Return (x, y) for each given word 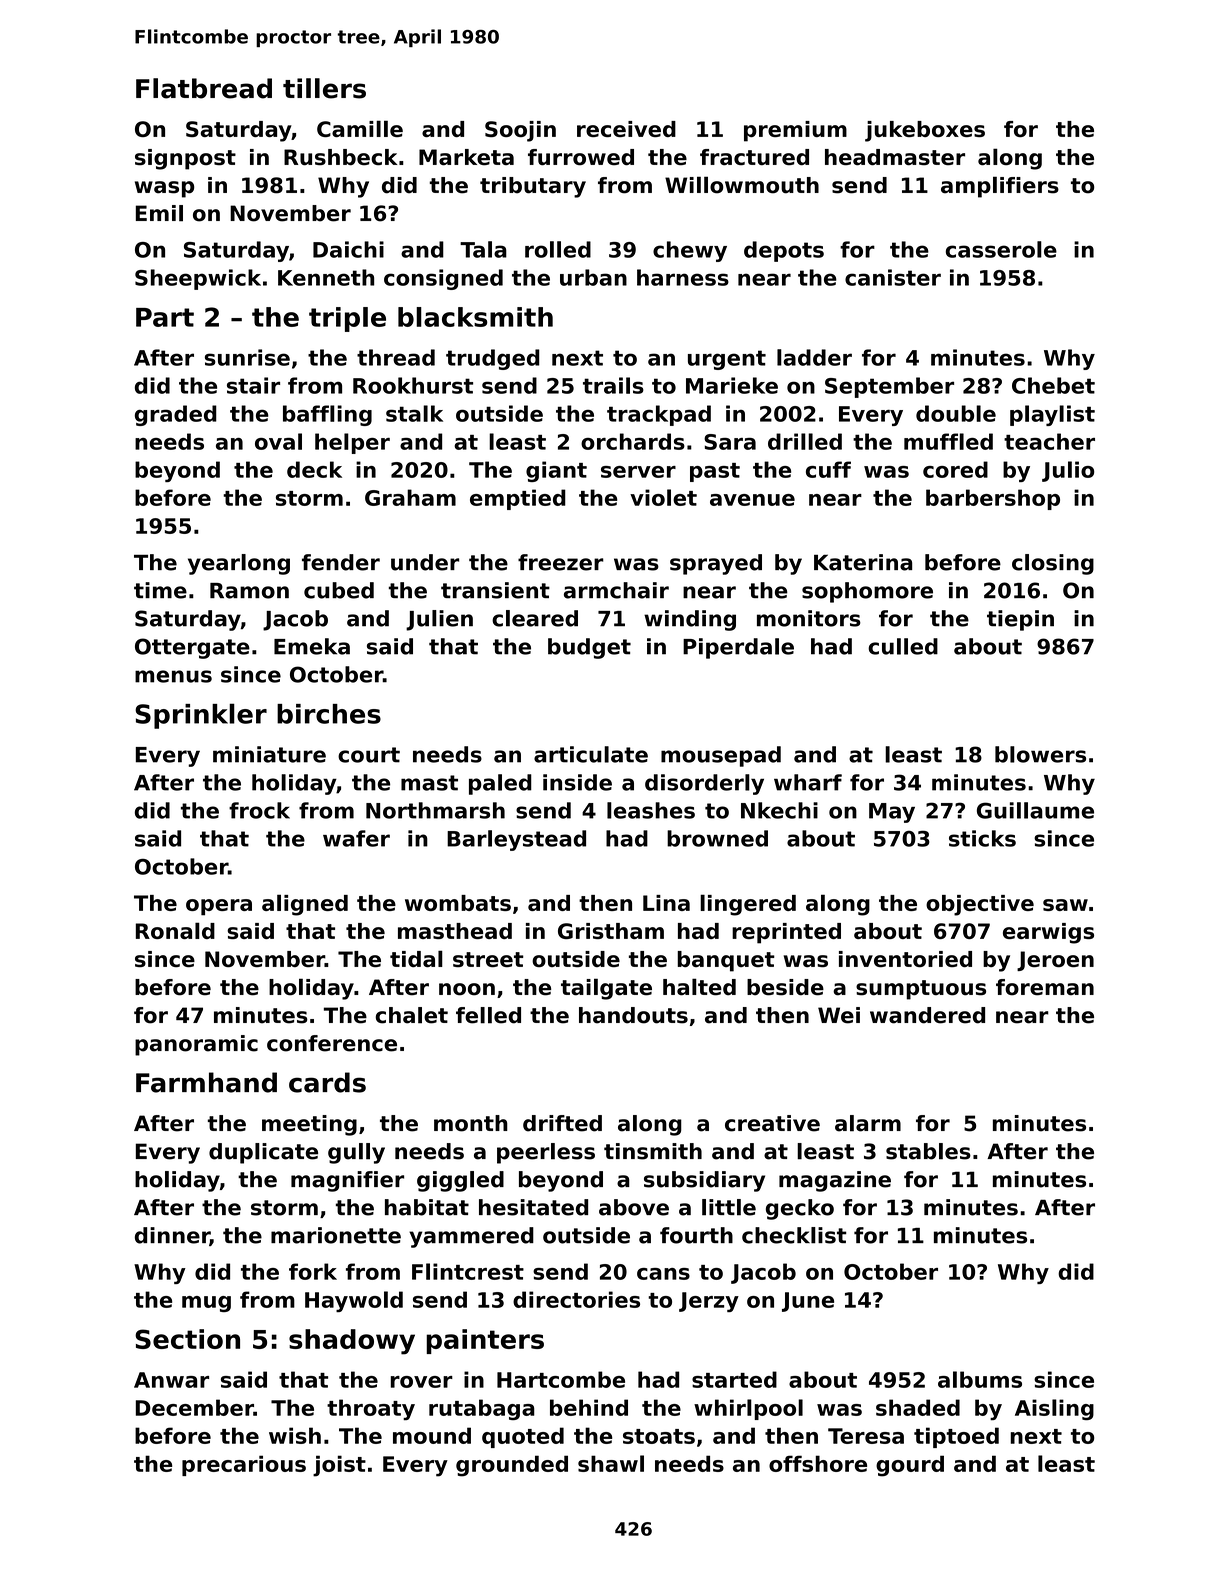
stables (928, 1151)
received (626, 129)
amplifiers (1000, 187)
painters (485, 1341)
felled (488, 1015)
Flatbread (204, 88)
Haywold (354, 1301)
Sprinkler (201, 716)
